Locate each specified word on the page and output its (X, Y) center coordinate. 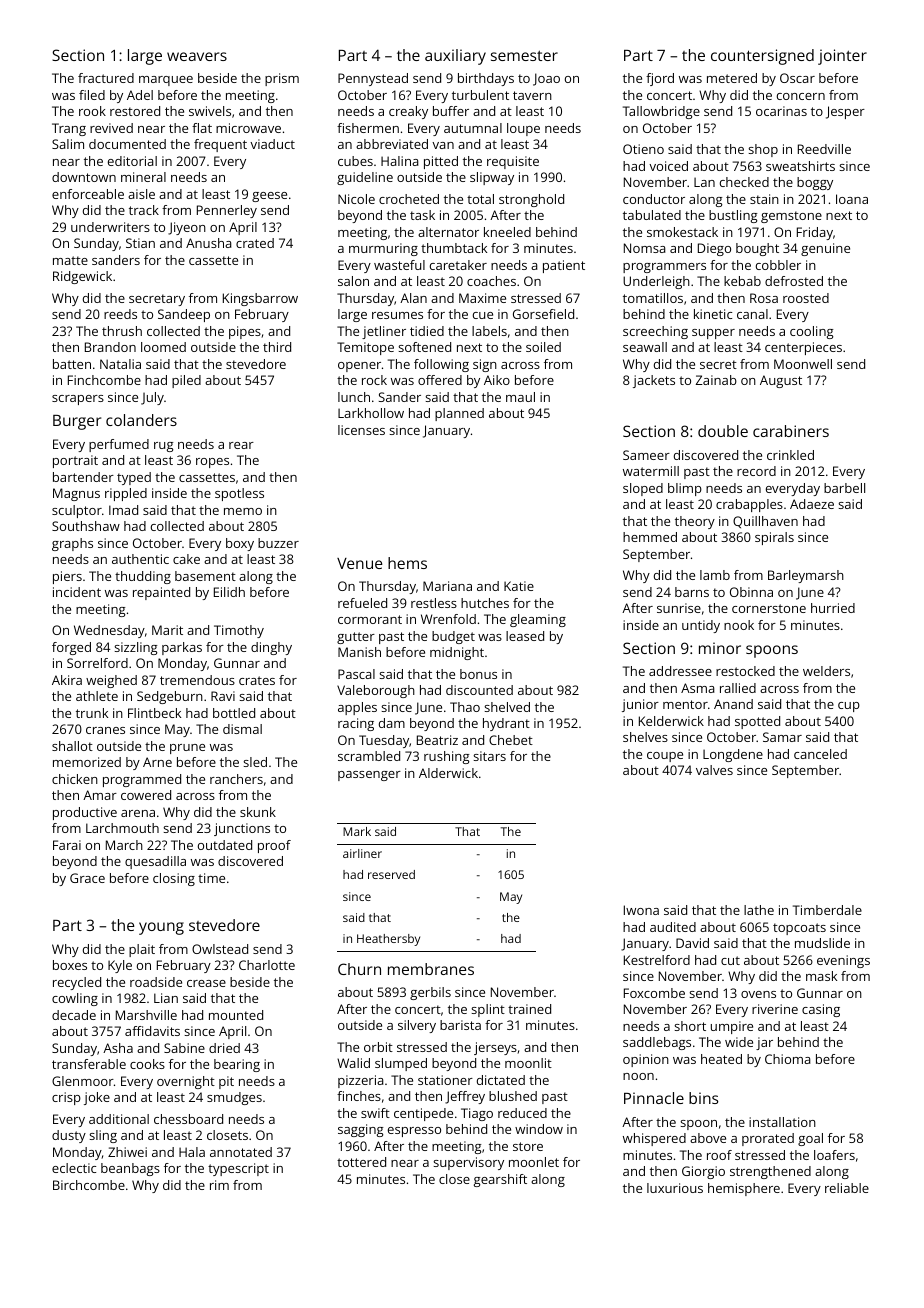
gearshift (500, 1180)
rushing (446, 757)
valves (714, 770)
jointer (842, 57)
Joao (546, 79)
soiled (543, 347)
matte (70, 260)
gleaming (538, 620)
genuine (825, 249)
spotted (757, 722)
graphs (72, 544)
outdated (225, 845)
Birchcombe (89, 1185)
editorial (132, 161)
